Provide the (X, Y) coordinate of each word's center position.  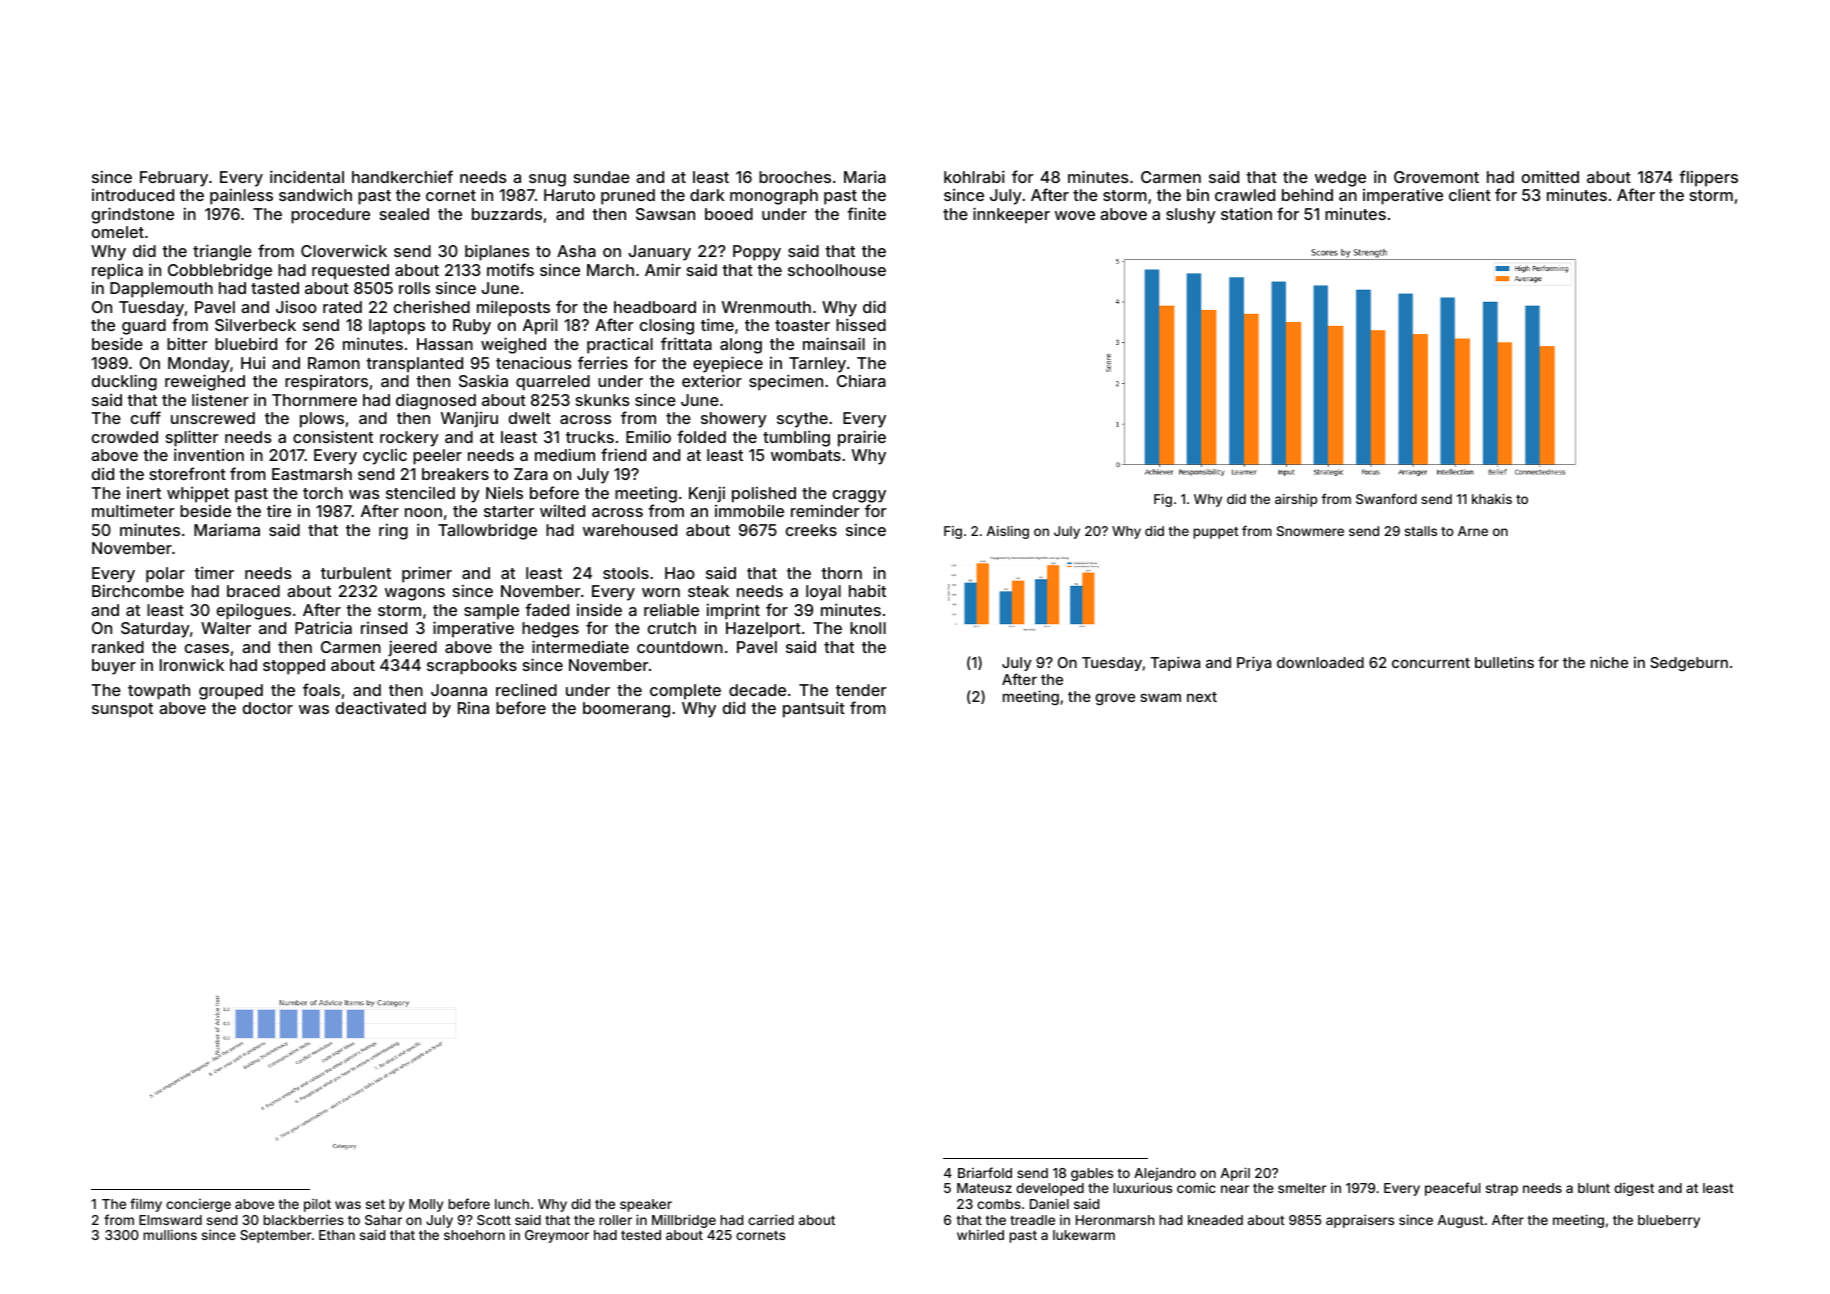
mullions (170, 1234)
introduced (133, 195)
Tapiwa (1175, 663)
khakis (1492, 499)
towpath (159, 692)
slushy (1191, 216)
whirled (980, 1235)
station (1246, 213)
